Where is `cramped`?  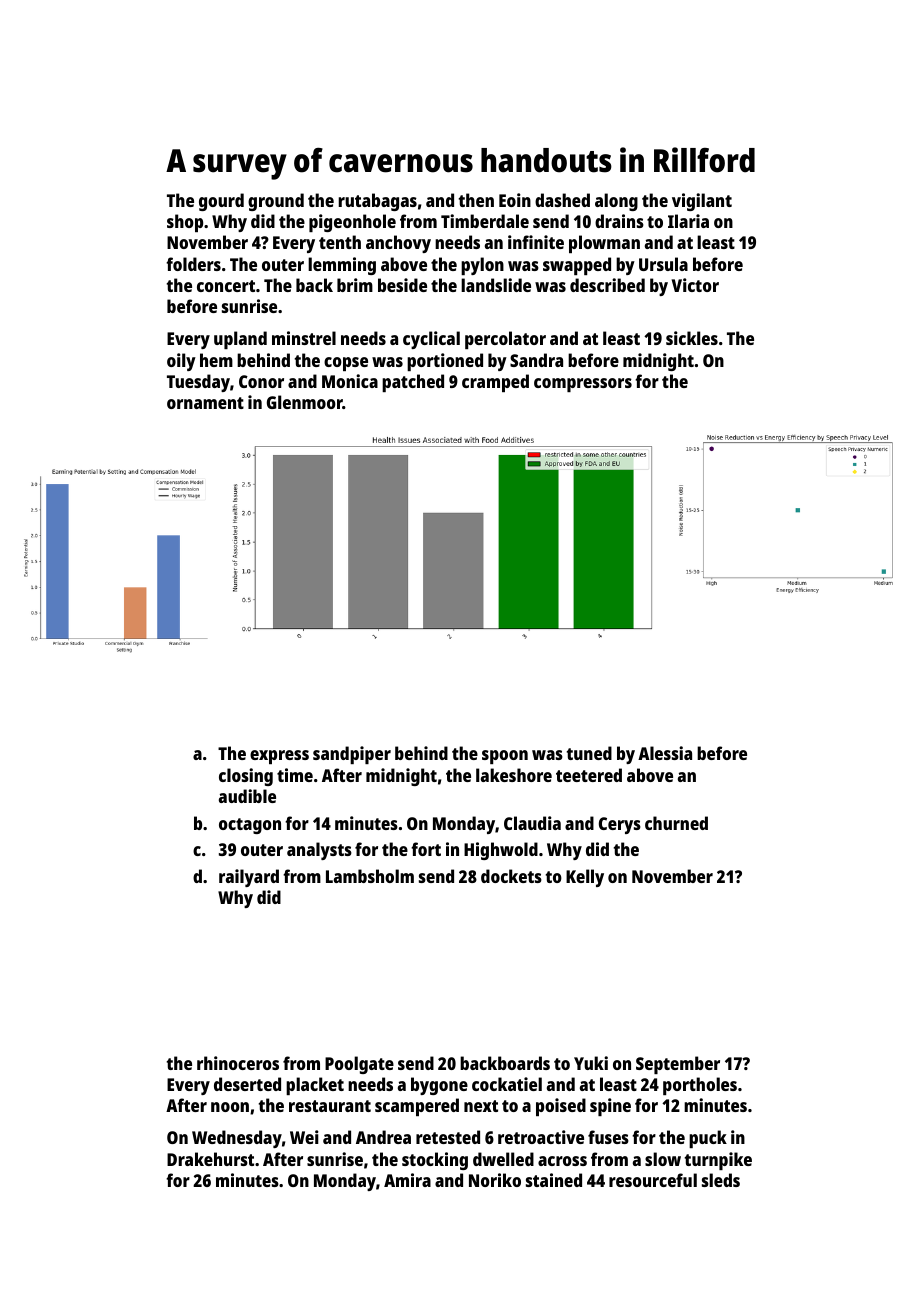
cramped is located at coordinates (495, 383).
